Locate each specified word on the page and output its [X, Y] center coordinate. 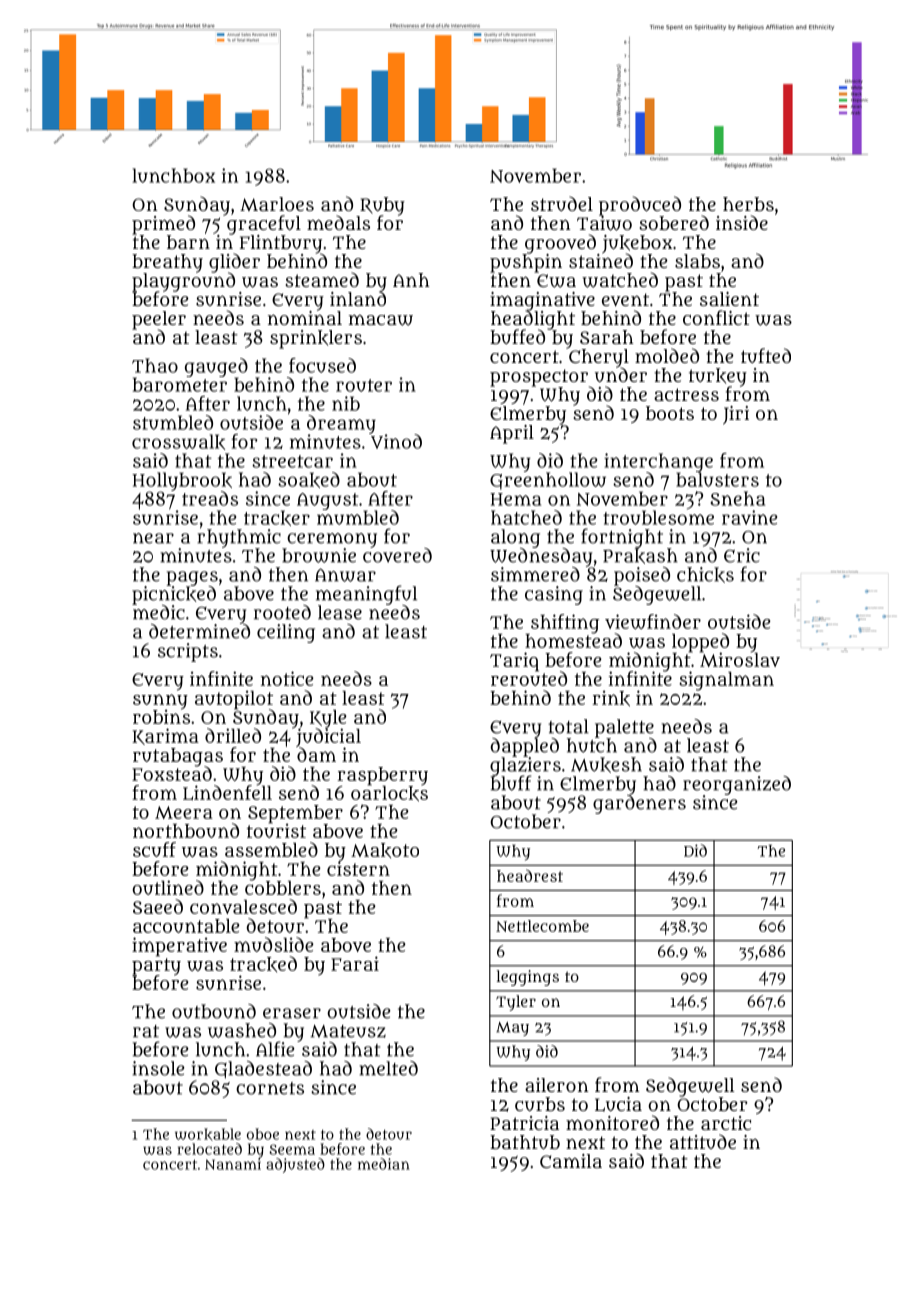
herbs [748, 204]
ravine [749, 517]
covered [397, 555]
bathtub [525, 1142]
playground [183, 282]
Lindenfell [227, 793]
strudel [562, 203]
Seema [292, 1149]
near [153, 538]
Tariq [514, 662]
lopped [700, 642]
